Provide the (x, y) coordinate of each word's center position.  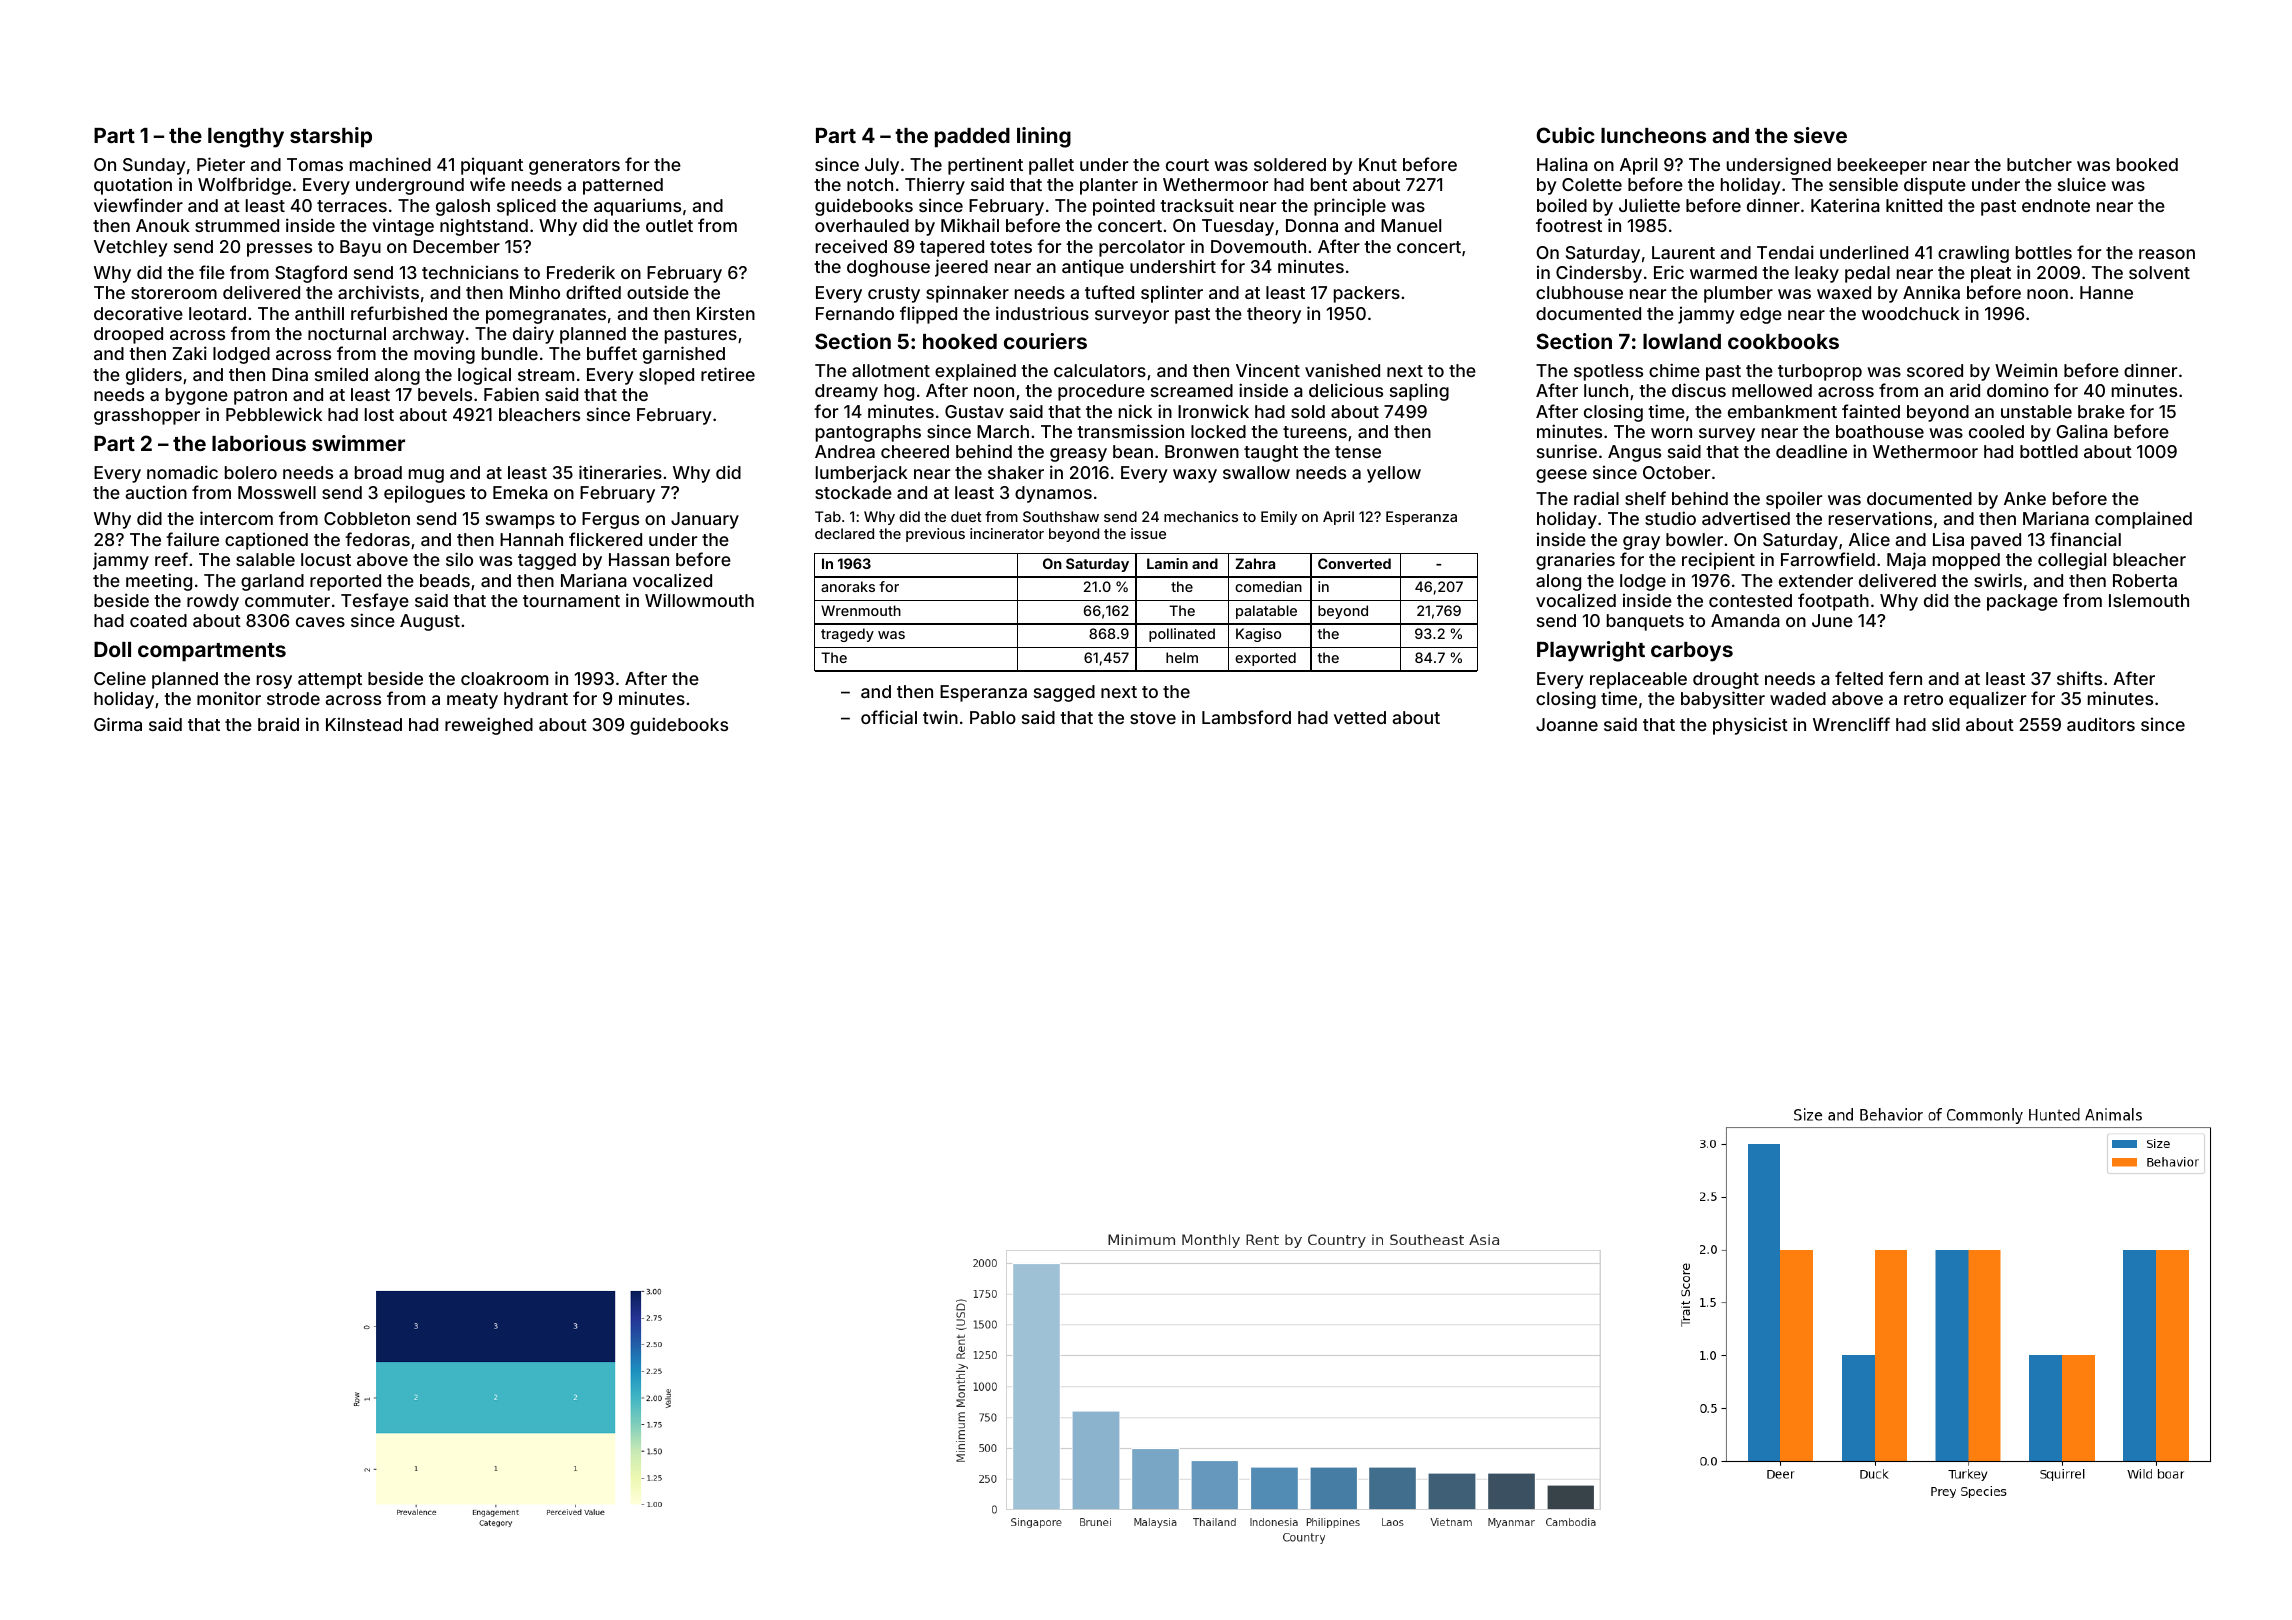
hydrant (536, 700)
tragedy (847, 635)
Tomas (315, 164)
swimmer (358, 443)
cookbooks (1783, 341)
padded (972, 138)
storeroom (174, 293)
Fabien (511, 394)
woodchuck (1911, 313)
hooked (960, 341)
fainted (1871, 411)
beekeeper (1882, 166)
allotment (891, 370)
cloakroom (504, 678)
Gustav (974, 411)
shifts (2079, 678)
